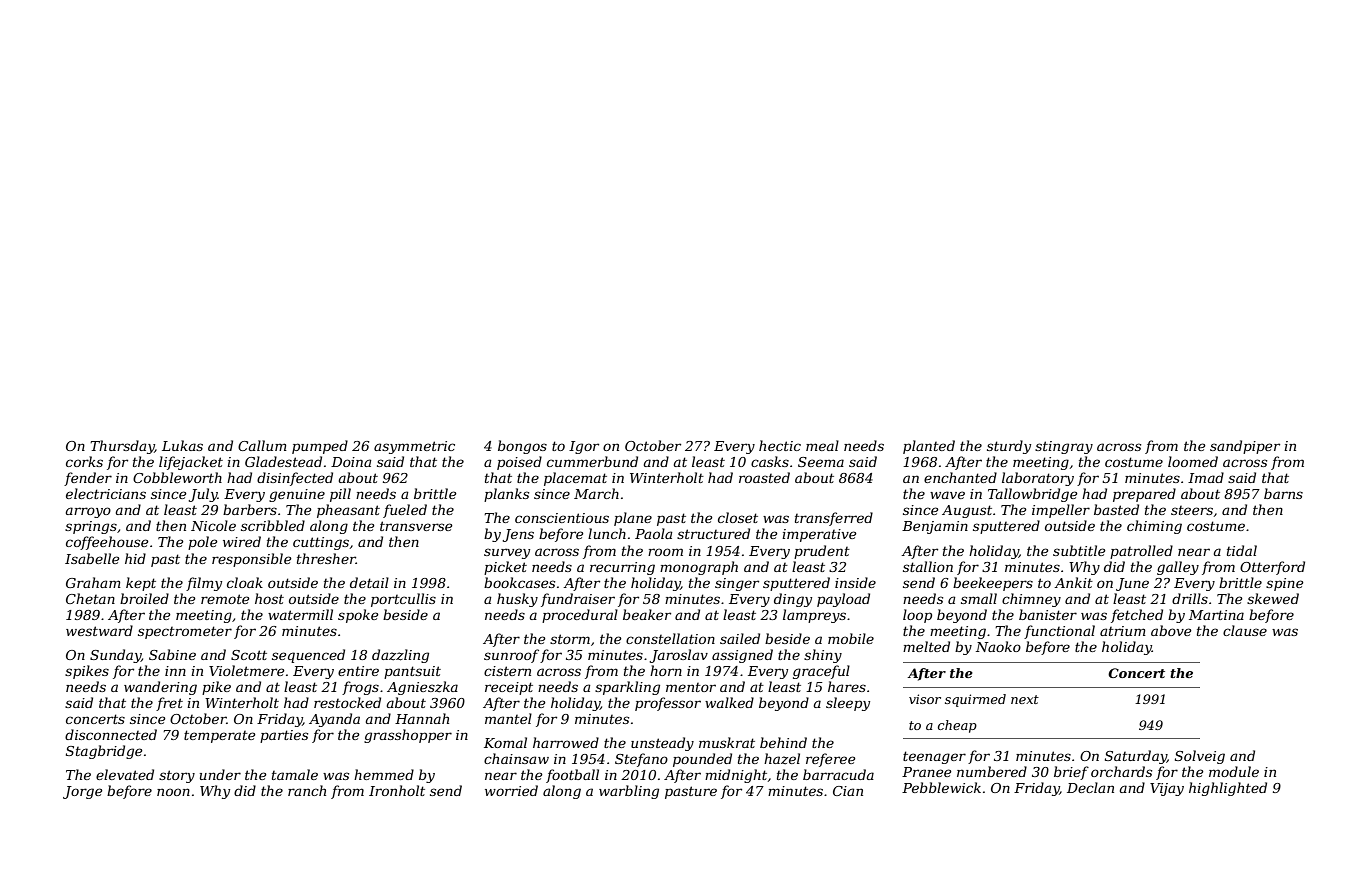 This screenshot has height=887, width=1372. What do you see at coordinates (141, 584) in the screenshot?
I see `kept` at bounding box center [141, 584].
